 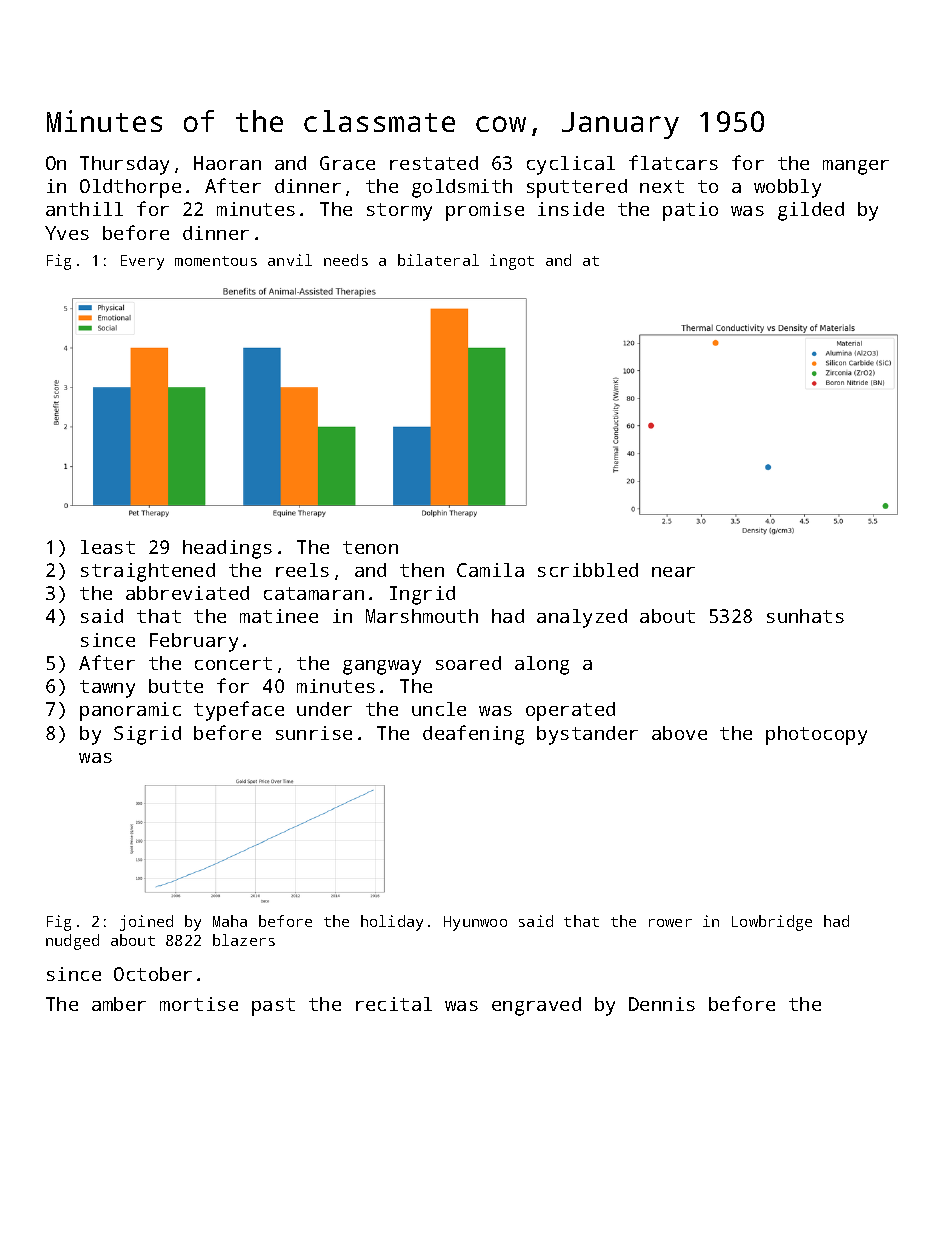 What do you see at coordinates (227, 163) in the screenshot?
I see `Haoran` at bounding box center [227, 163].
